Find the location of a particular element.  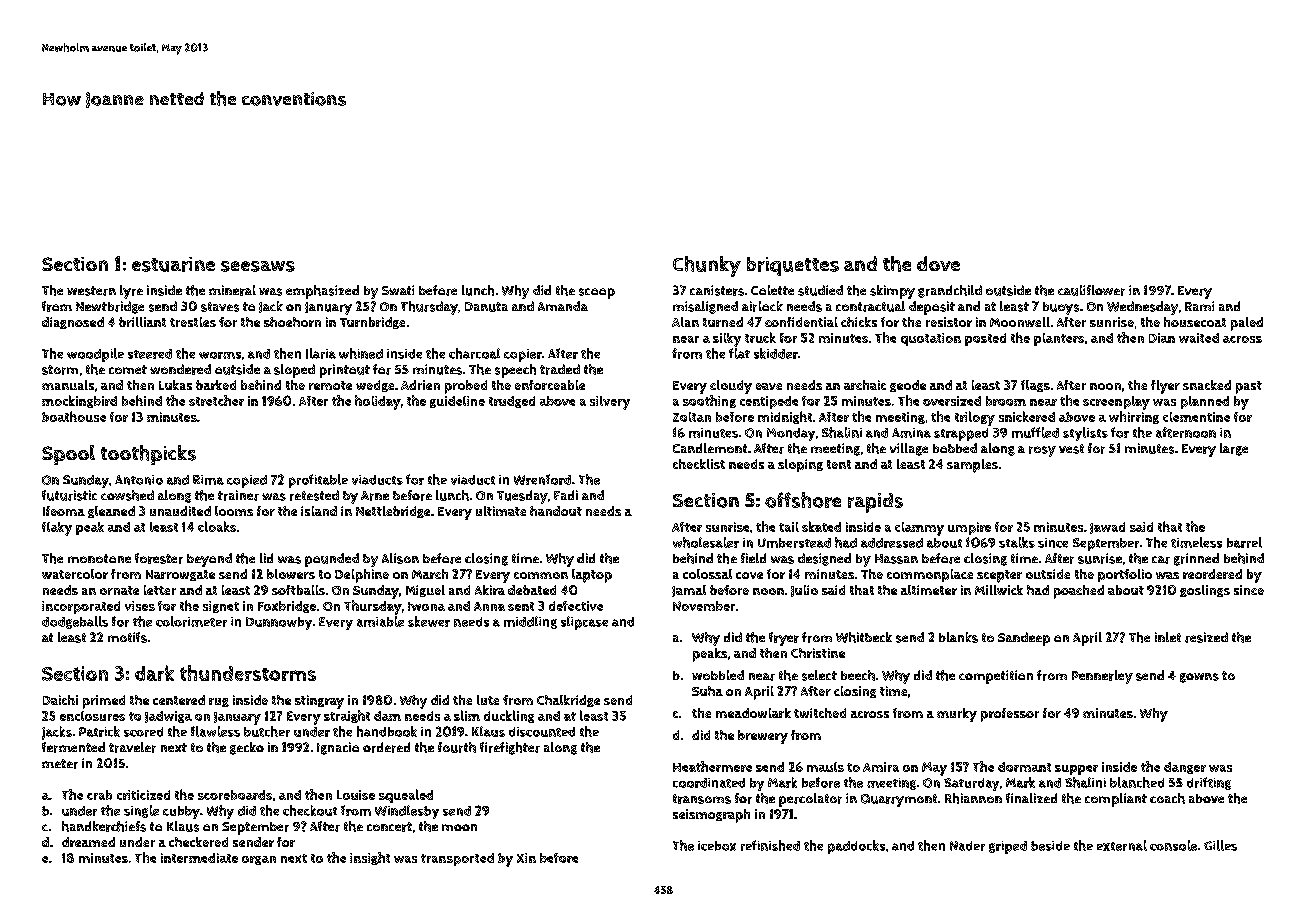

griped is located at coordinates (1008, 847).
